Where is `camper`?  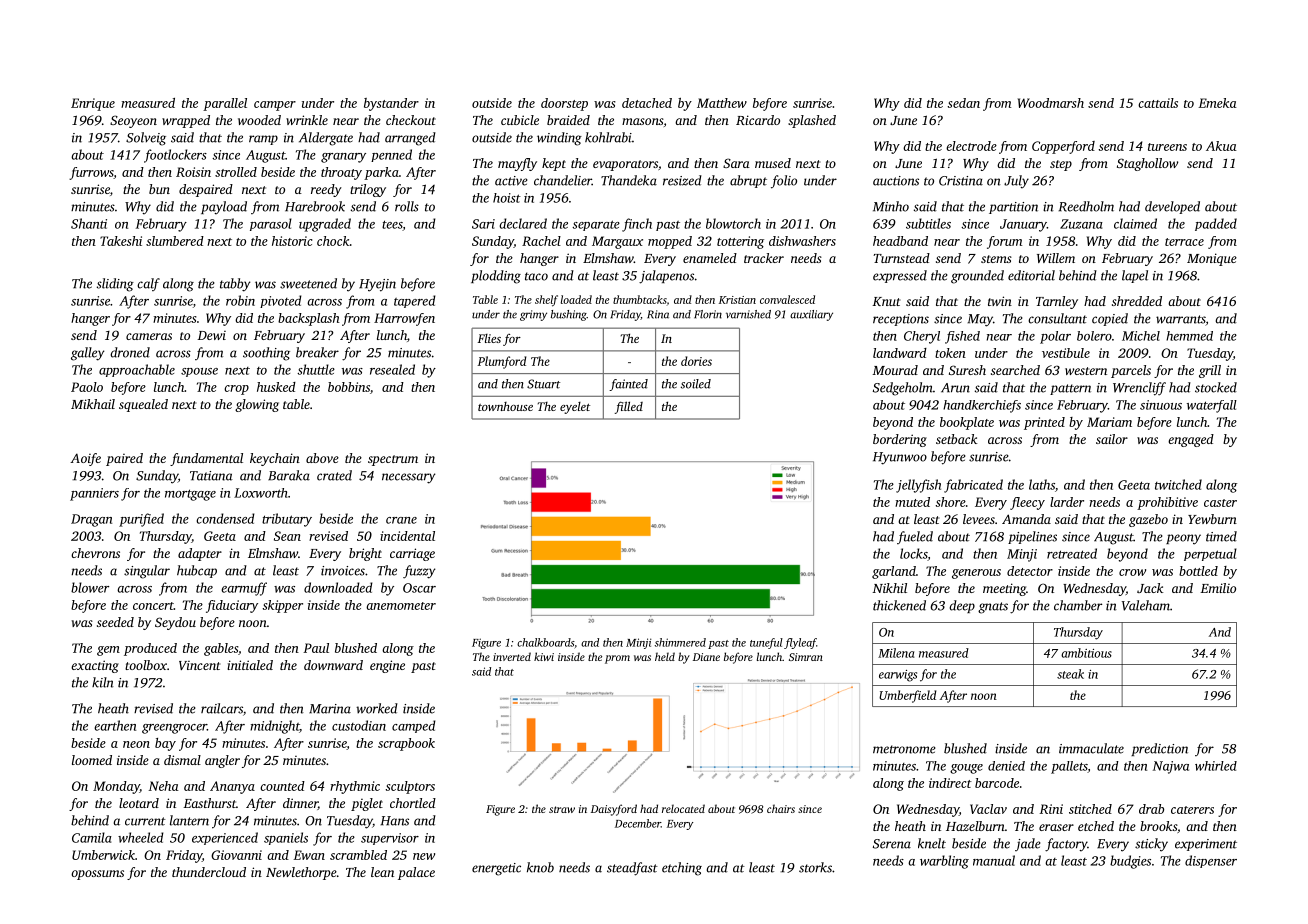 camper is located at coordinates (275, 106).
